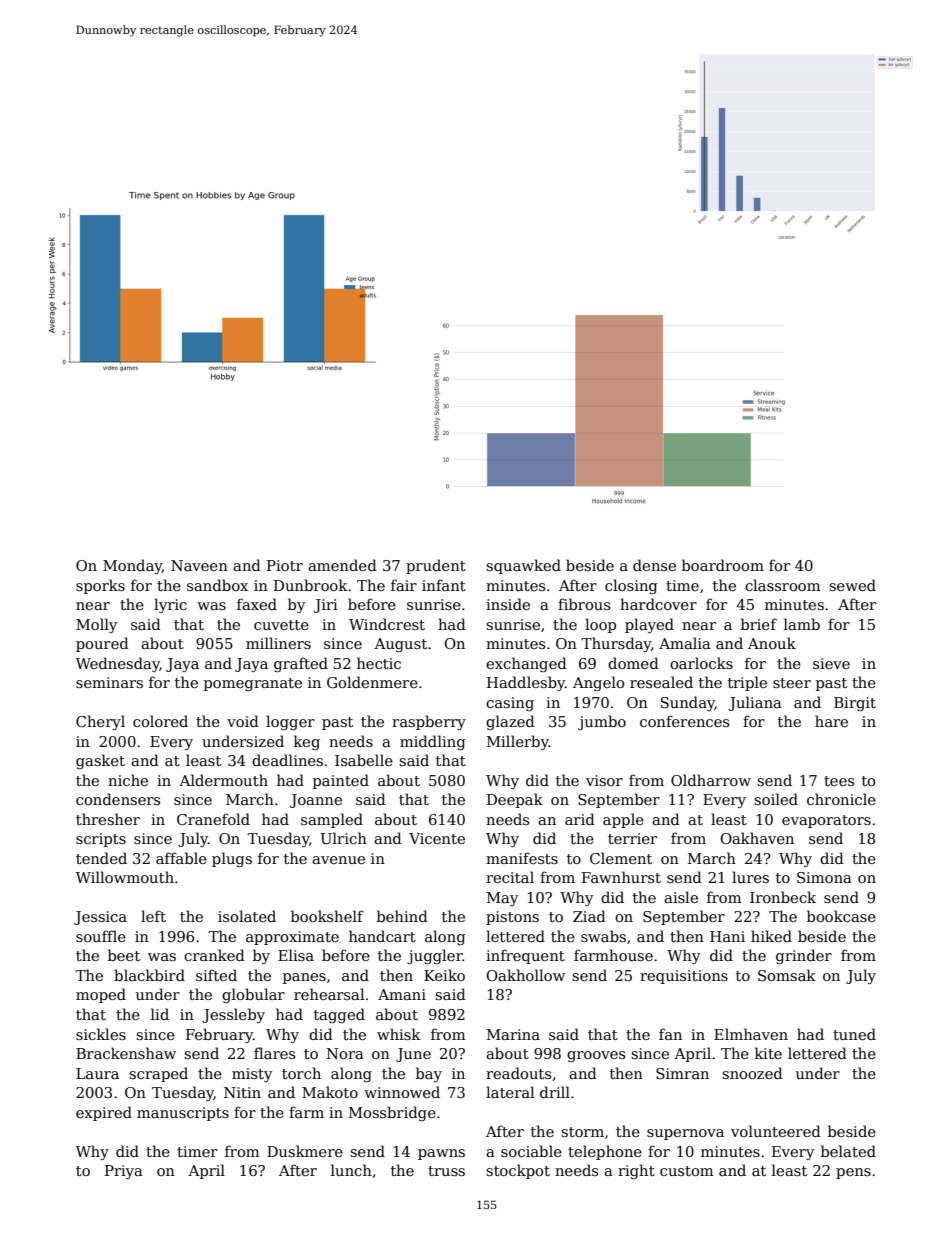  What do you see at coordinates (101, 1034) in the image?
I see `sickles` at bounding box center [101, 1034].
